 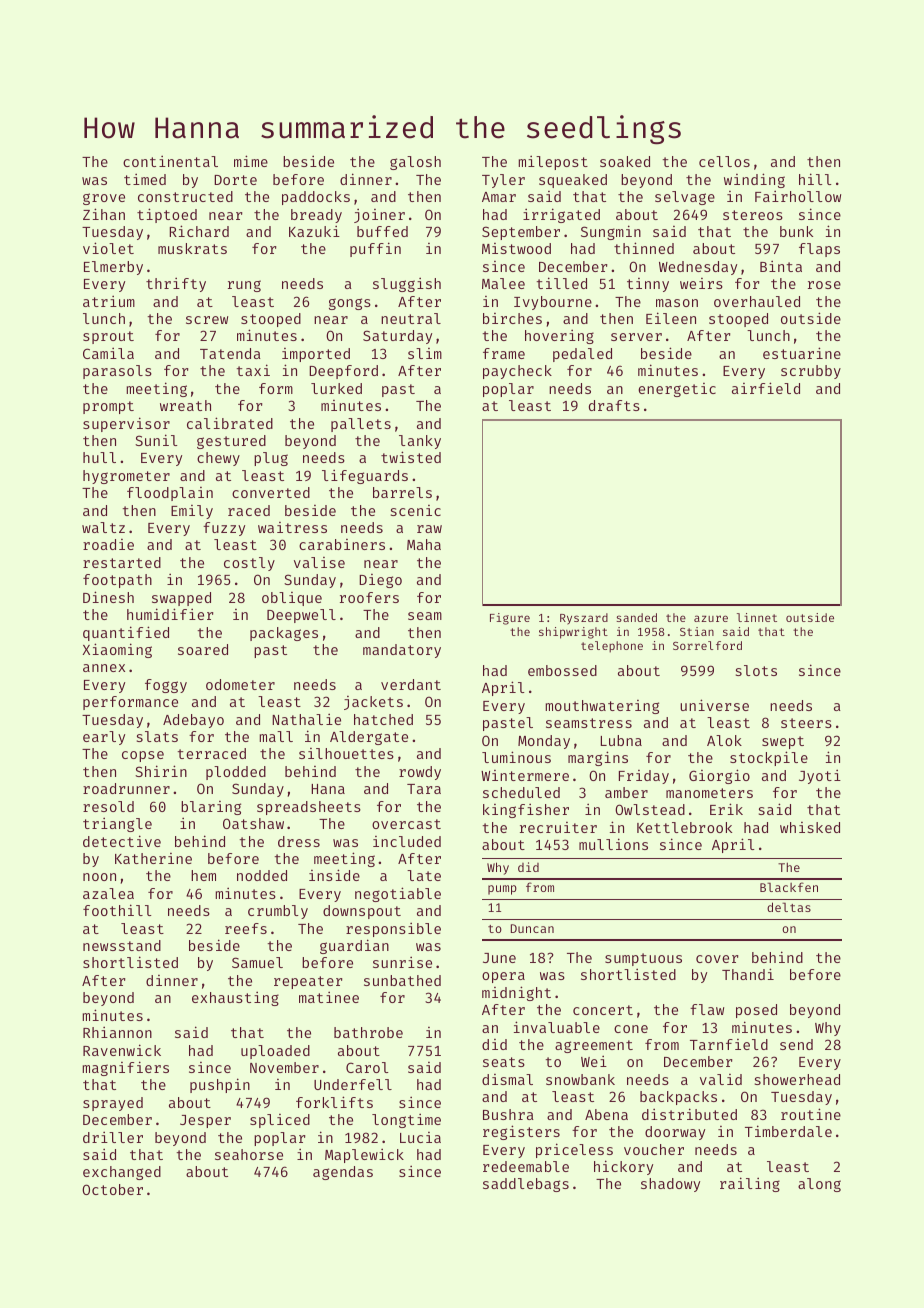 I want to click on Kazuki, so click(x=314, y=231).
